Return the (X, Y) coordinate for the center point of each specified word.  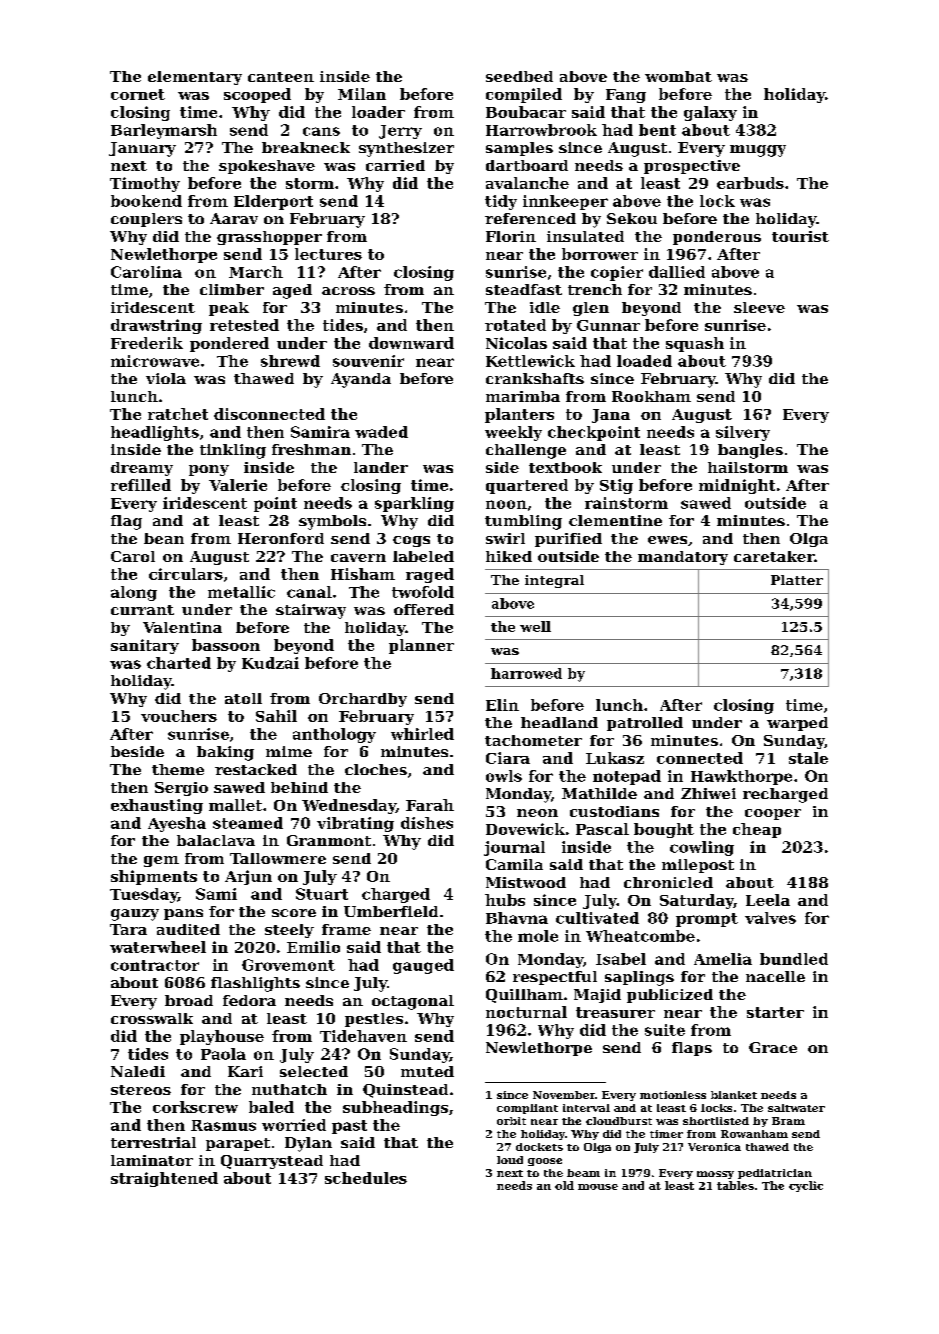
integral (554, 581)
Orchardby (363, 700)
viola (166, 378)
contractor (155, 965)
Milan (362, 94)
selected (314, 1071)
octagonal (413, 1002)
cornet (138, 94)
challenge (526, 451)
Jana (611, 416)
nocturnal (526, 1012)
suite (665, 1030)
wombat (678, 76)
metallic (241, 592)
